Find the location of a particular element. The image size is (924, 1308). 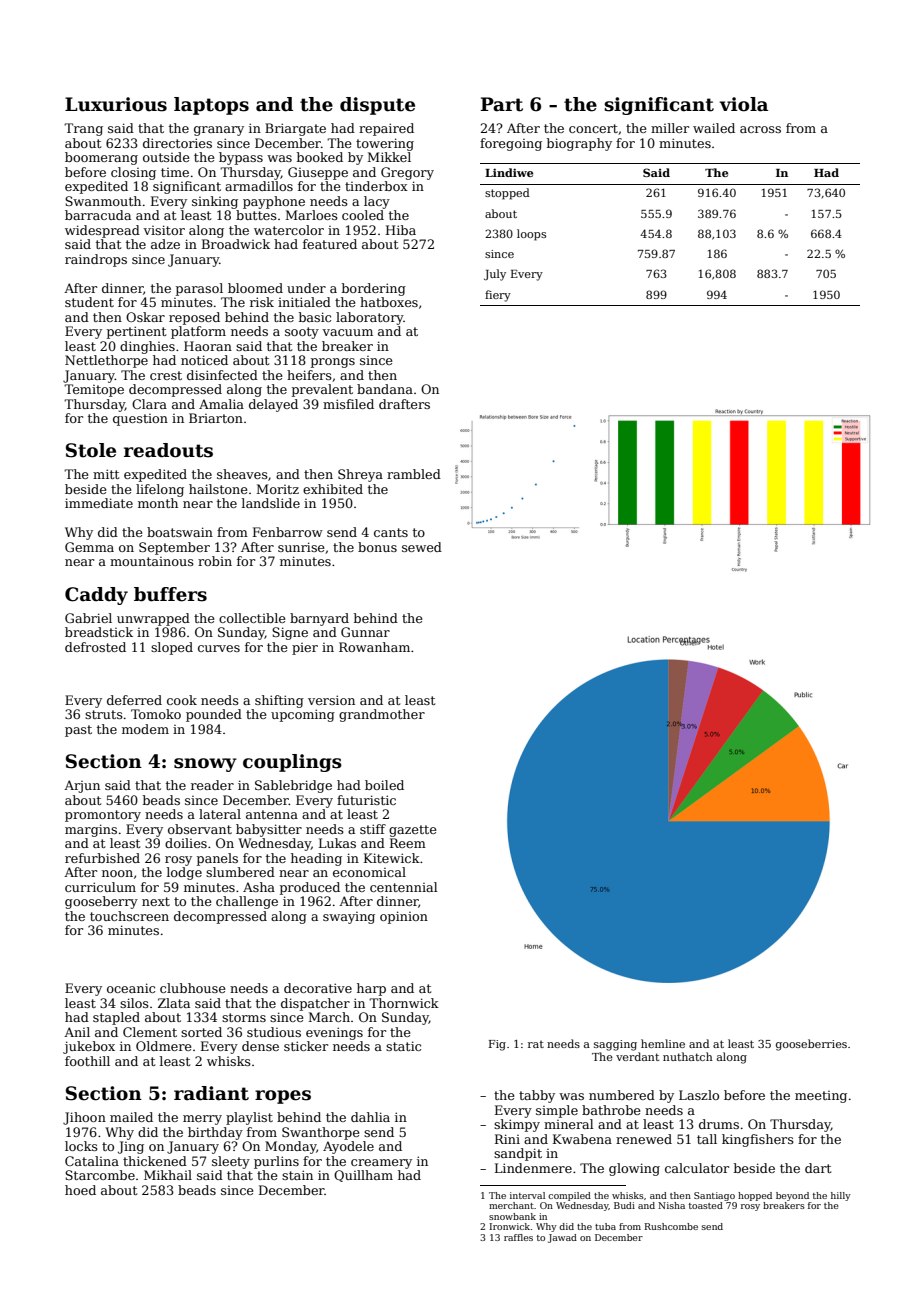

cants is located at coordinates (391, 532).
